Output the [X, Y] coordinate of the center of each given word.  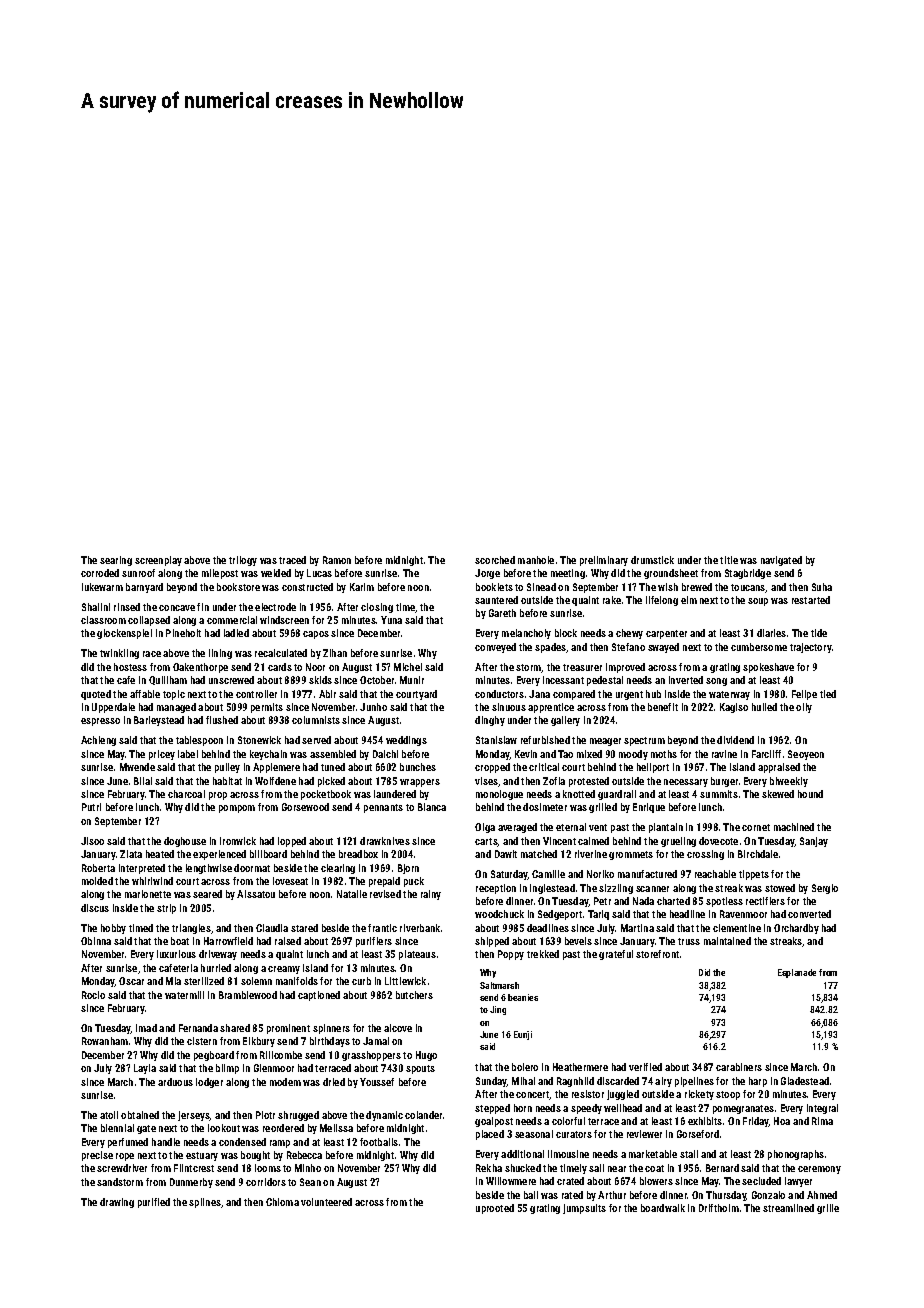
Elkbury [259, 1042]
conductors [499, 694]
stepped [492, 1109]
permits [267, 708]
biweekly [789, 782]
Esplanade [797, 973]
